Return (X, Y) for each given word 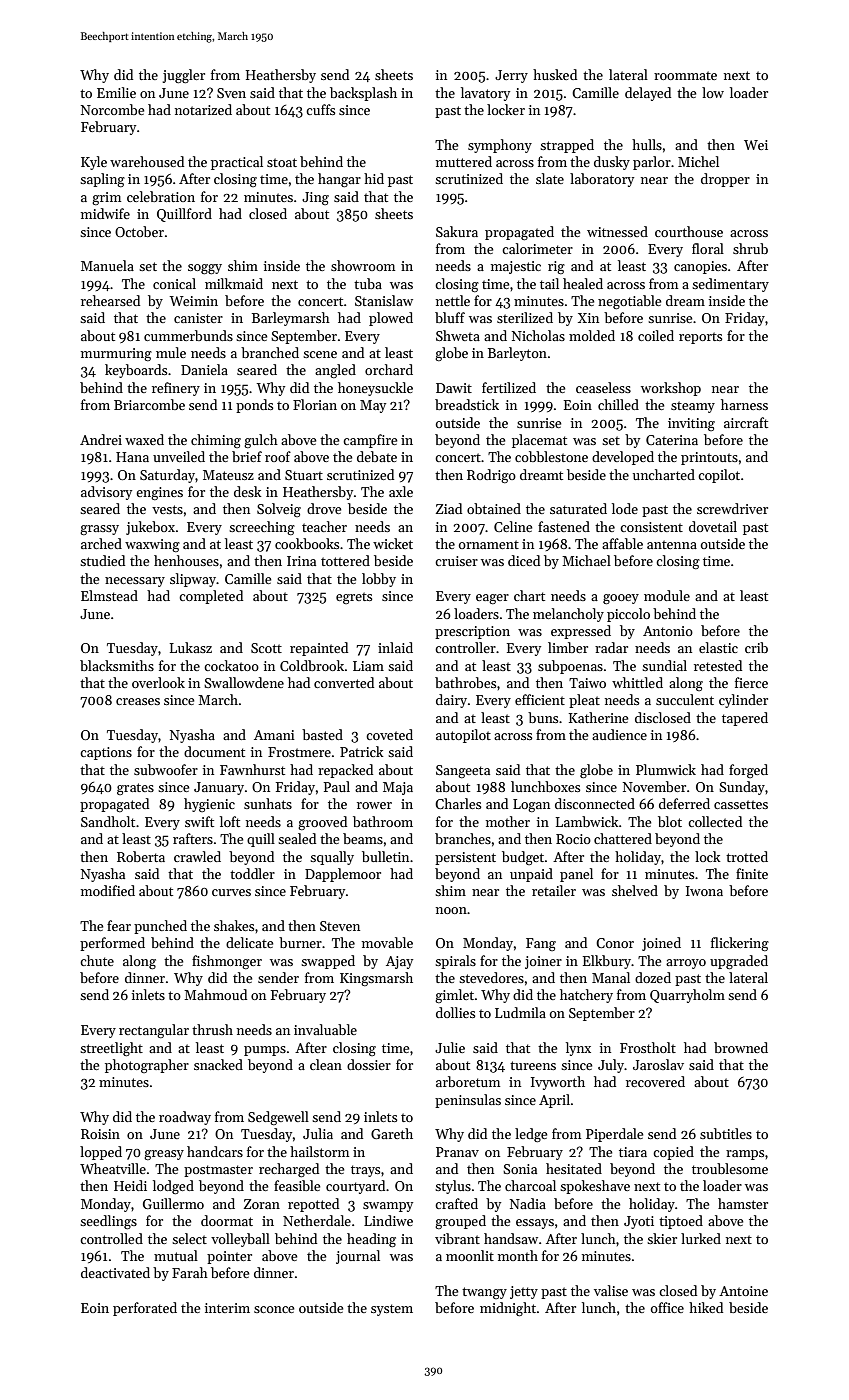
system (392, 1310)
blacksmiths (117, 665)
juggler (184, 76)
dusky (612, 163)
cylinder (743, 701)
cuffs (320, 109)
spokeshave (595, 1187)
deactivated (115, 1272)
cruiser (456, 561)
